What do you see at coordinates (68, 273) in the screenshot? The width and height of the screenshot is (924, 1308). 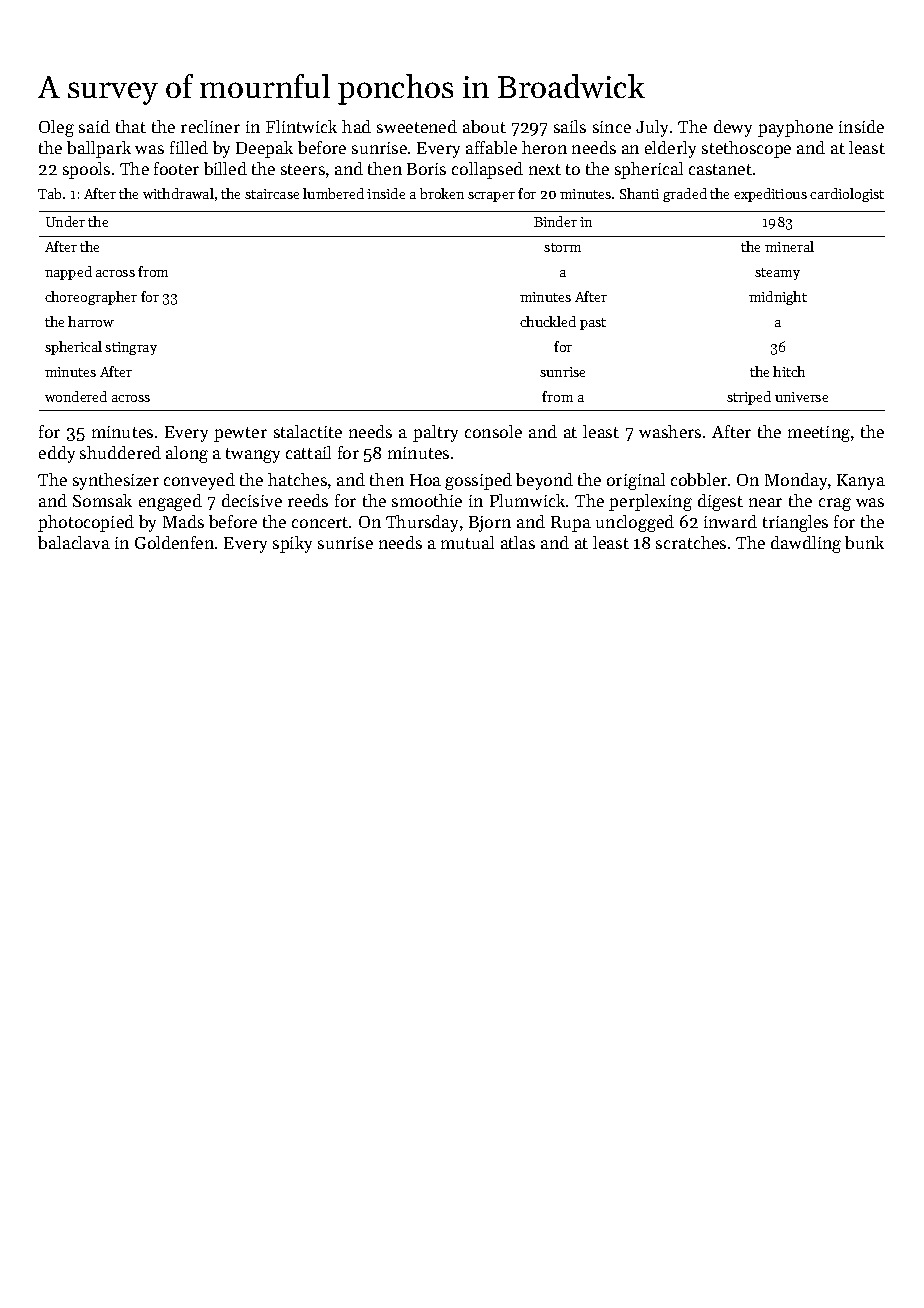 I see `napped` at bounding box center [68, 273].
